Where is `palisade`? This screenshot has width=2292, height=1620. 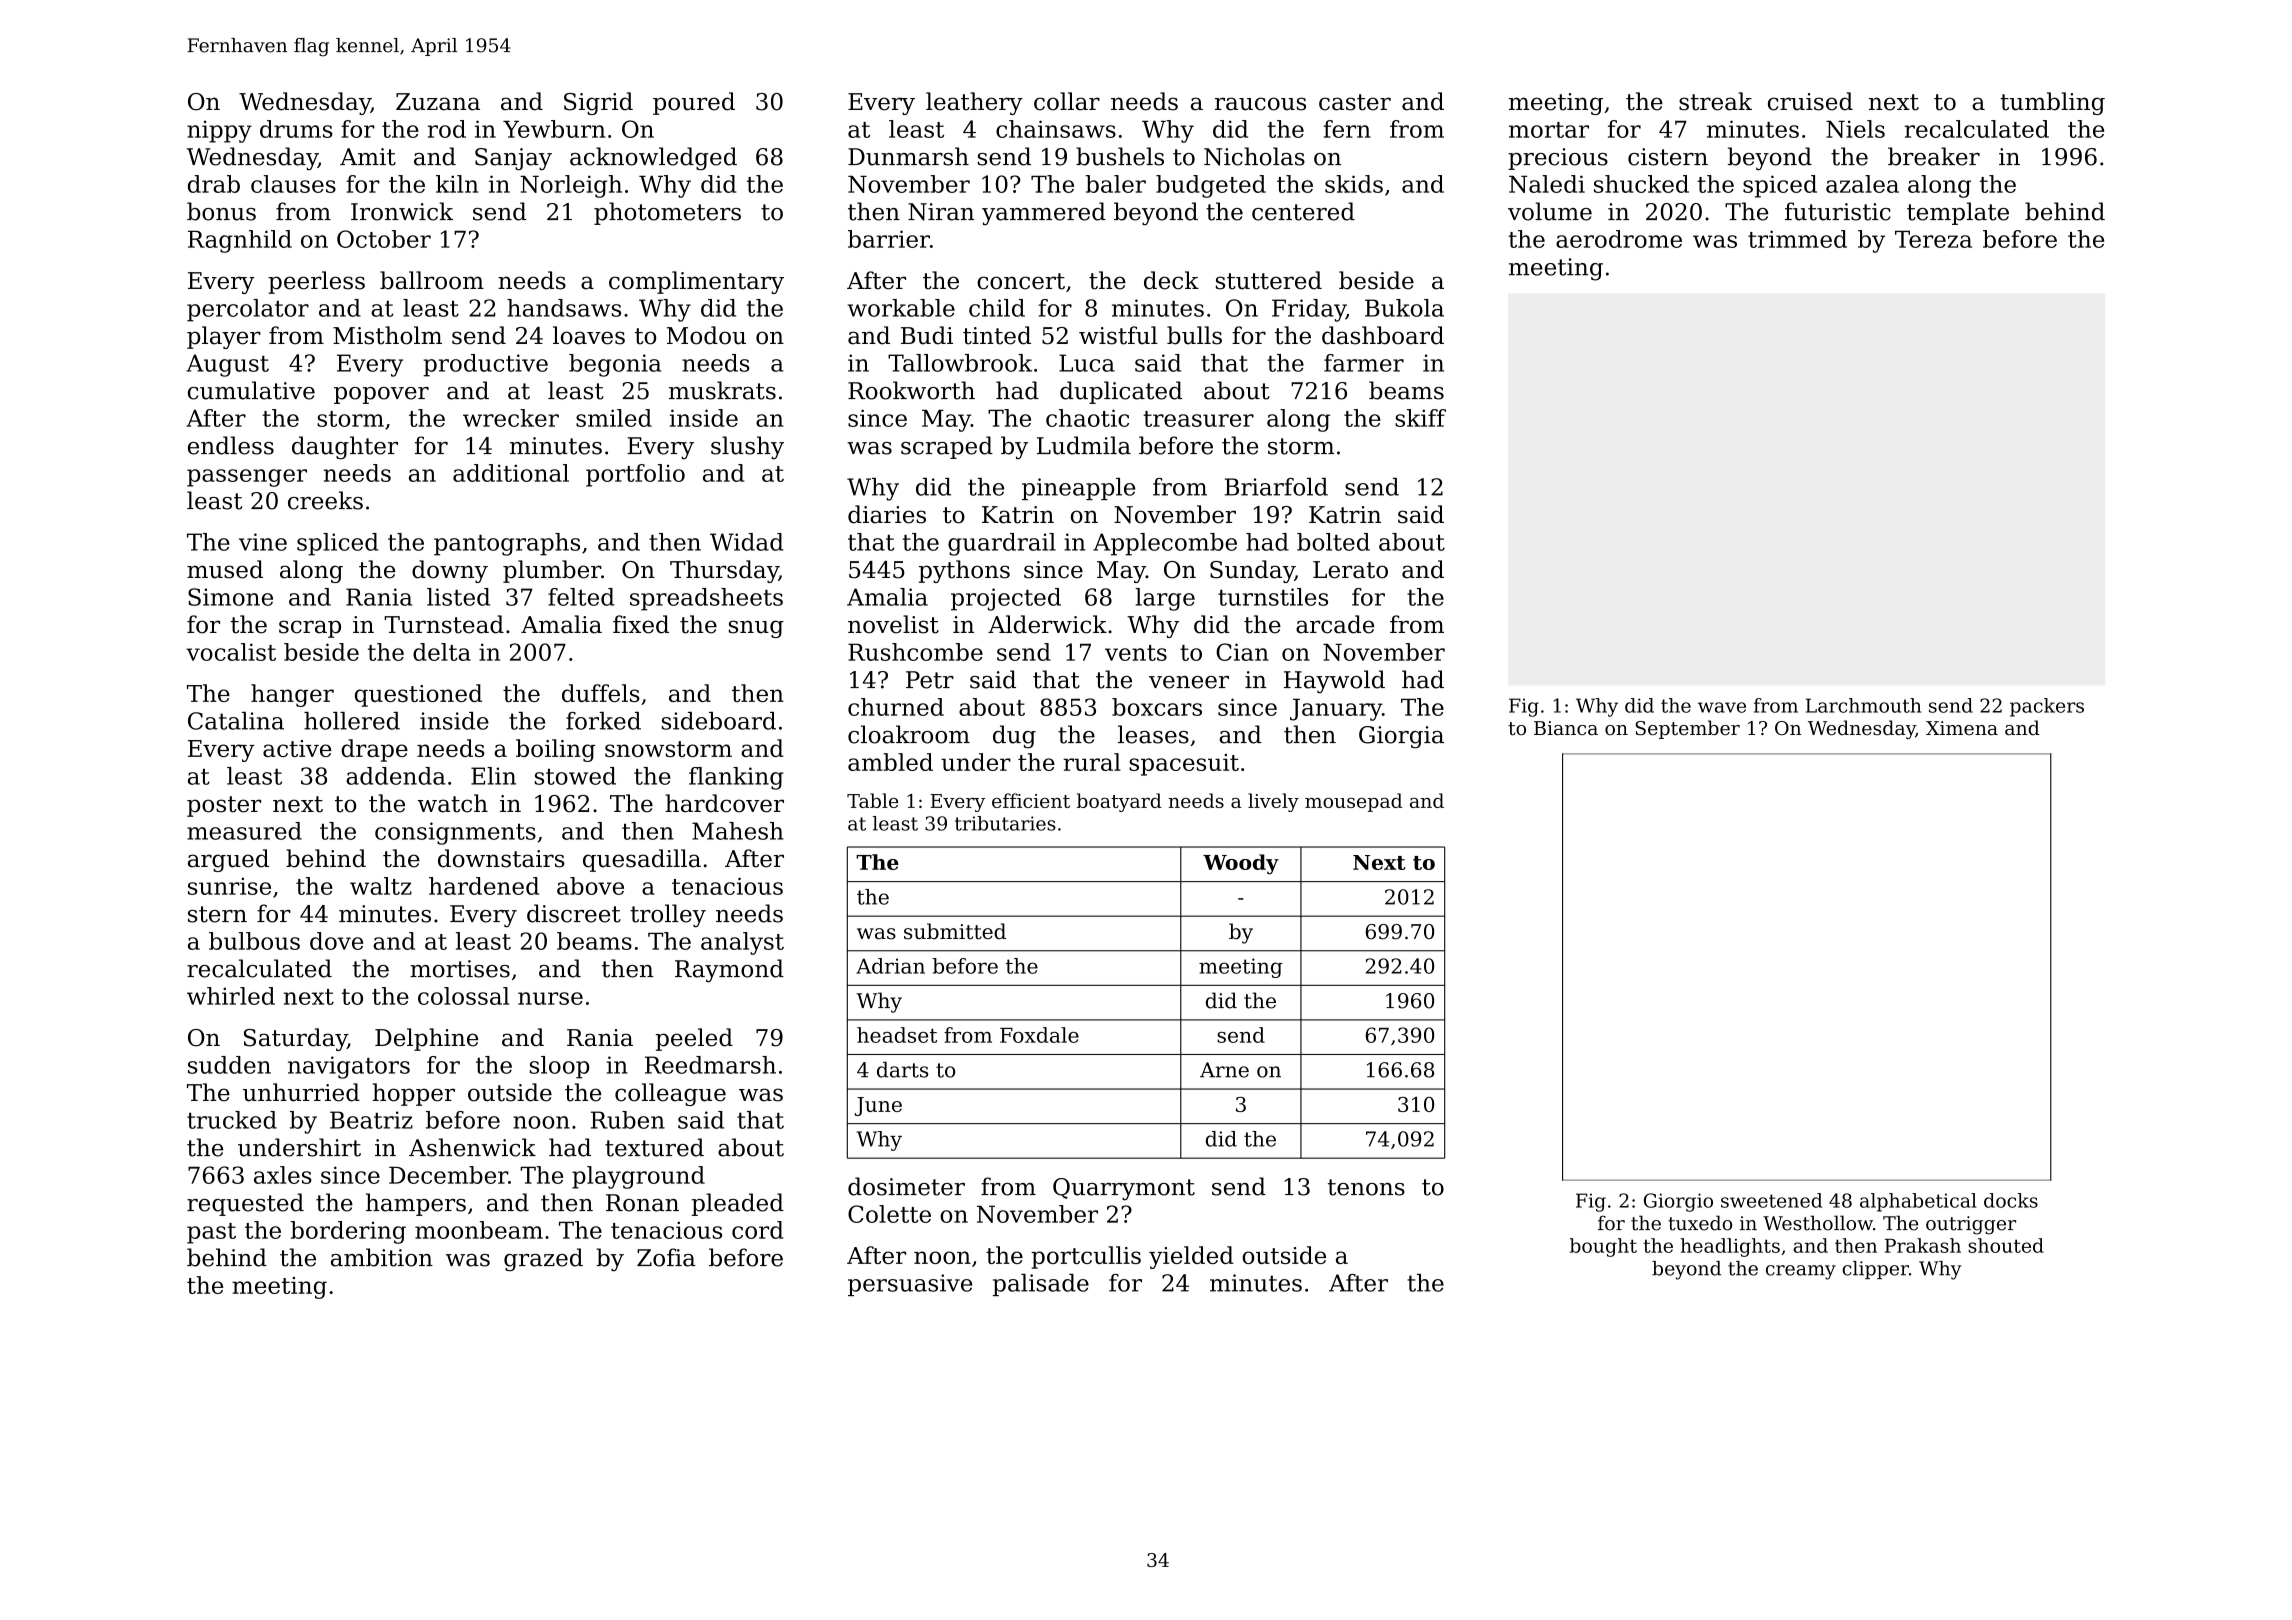
palisade is located at coordinates (1041, 1285).
